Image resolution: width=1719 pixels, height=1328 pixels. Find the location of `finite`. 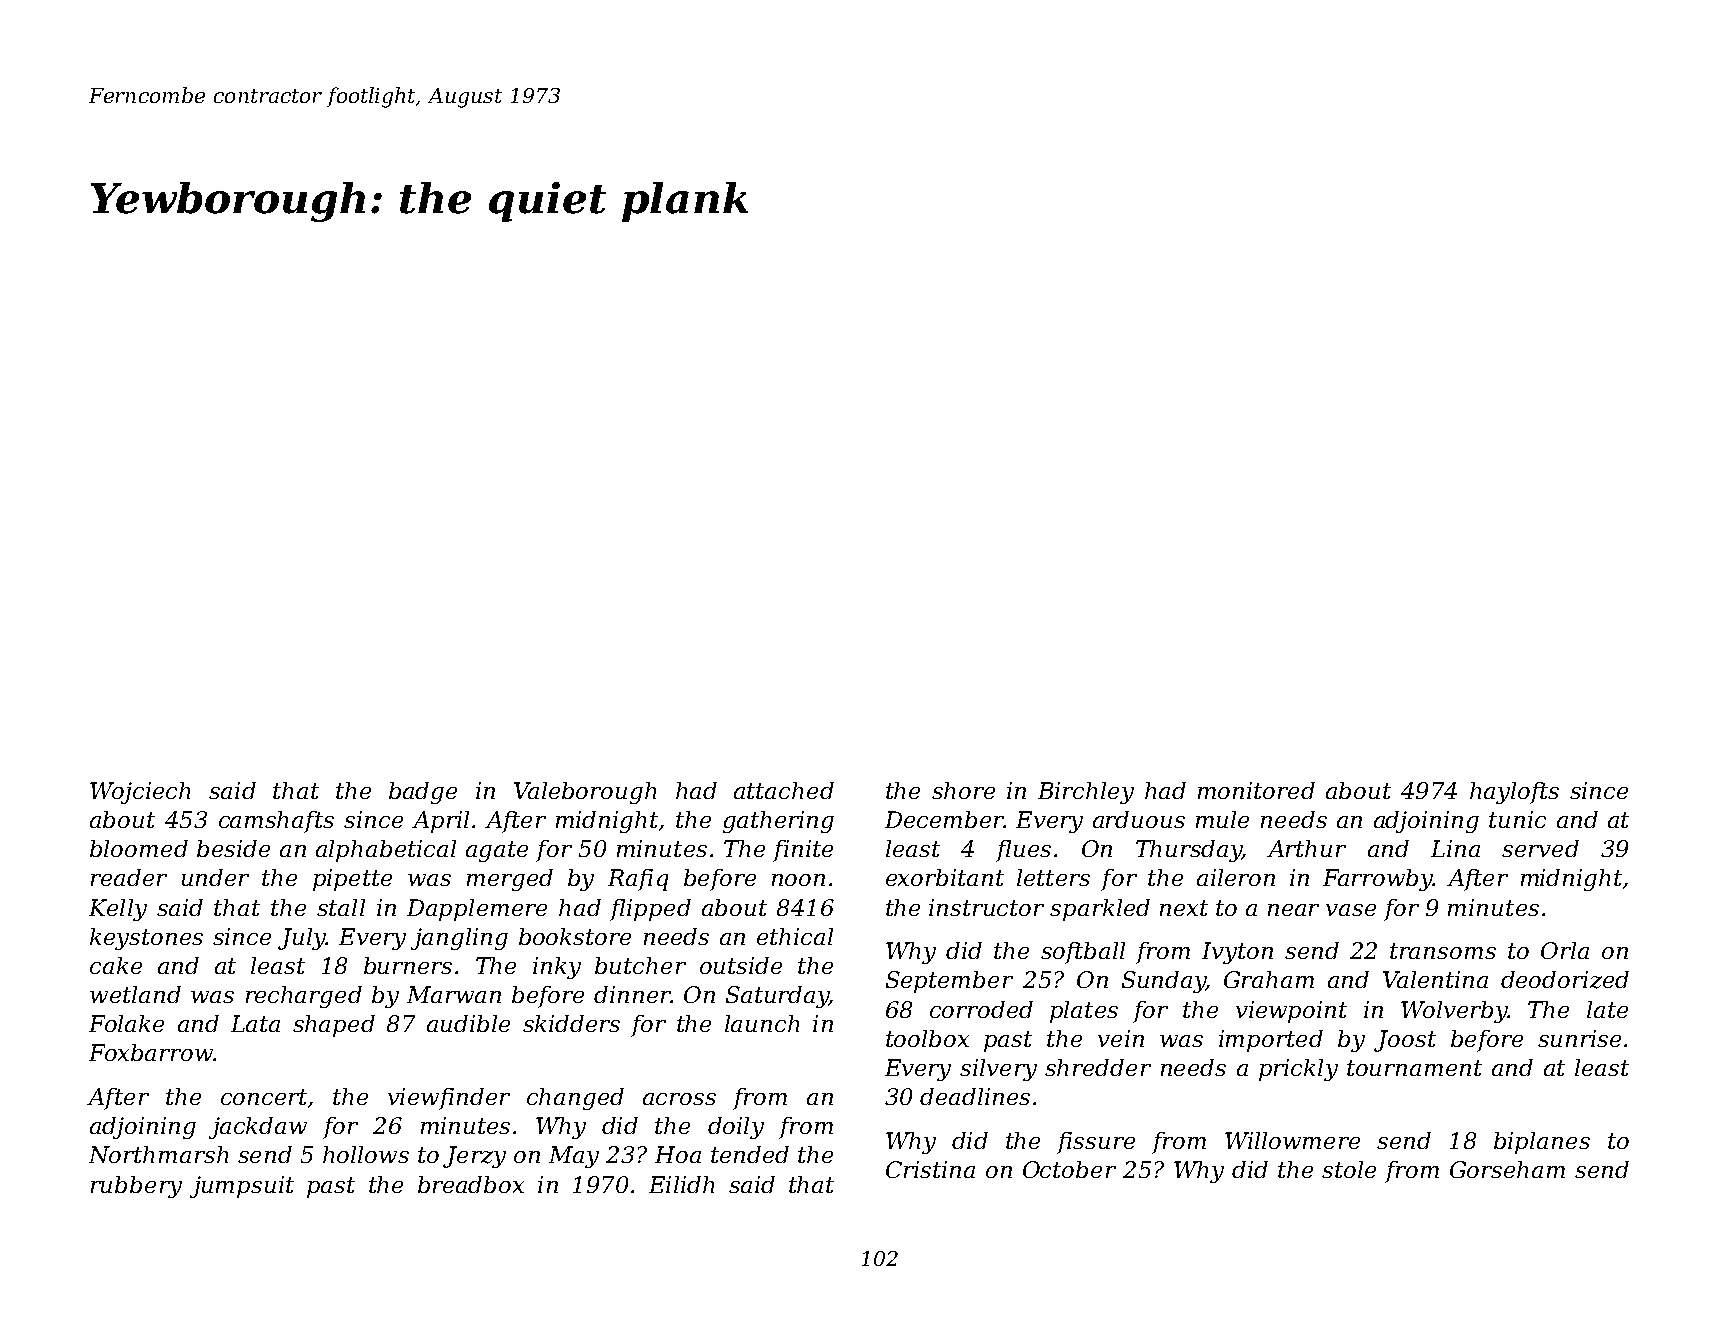

finite is located at coordinates (803, 851).
